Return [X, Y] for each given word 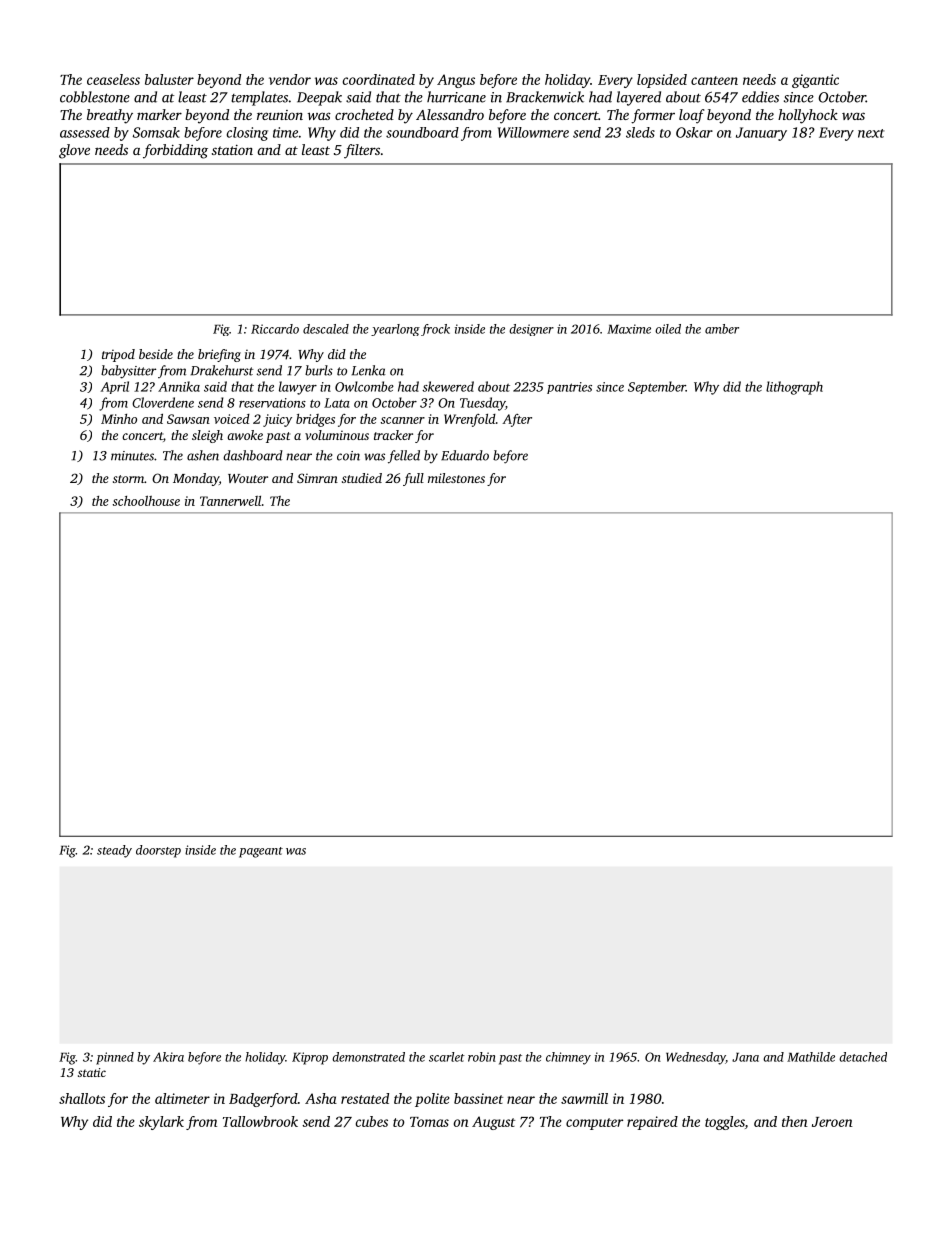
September [657, 387]
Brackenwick [545, 97]
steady [114, 851]
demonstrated [368, 1057]
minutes [132, 456]
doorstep [158, 851]
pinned [115, 1058]
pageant [261, 852]
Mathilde [811, 1057]
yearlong [395, 330]
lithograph [794, 388]
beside [156, 354]
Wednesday [696, 1058]
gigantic [815, 81]
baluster [169, 79]
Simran [317, 478]
